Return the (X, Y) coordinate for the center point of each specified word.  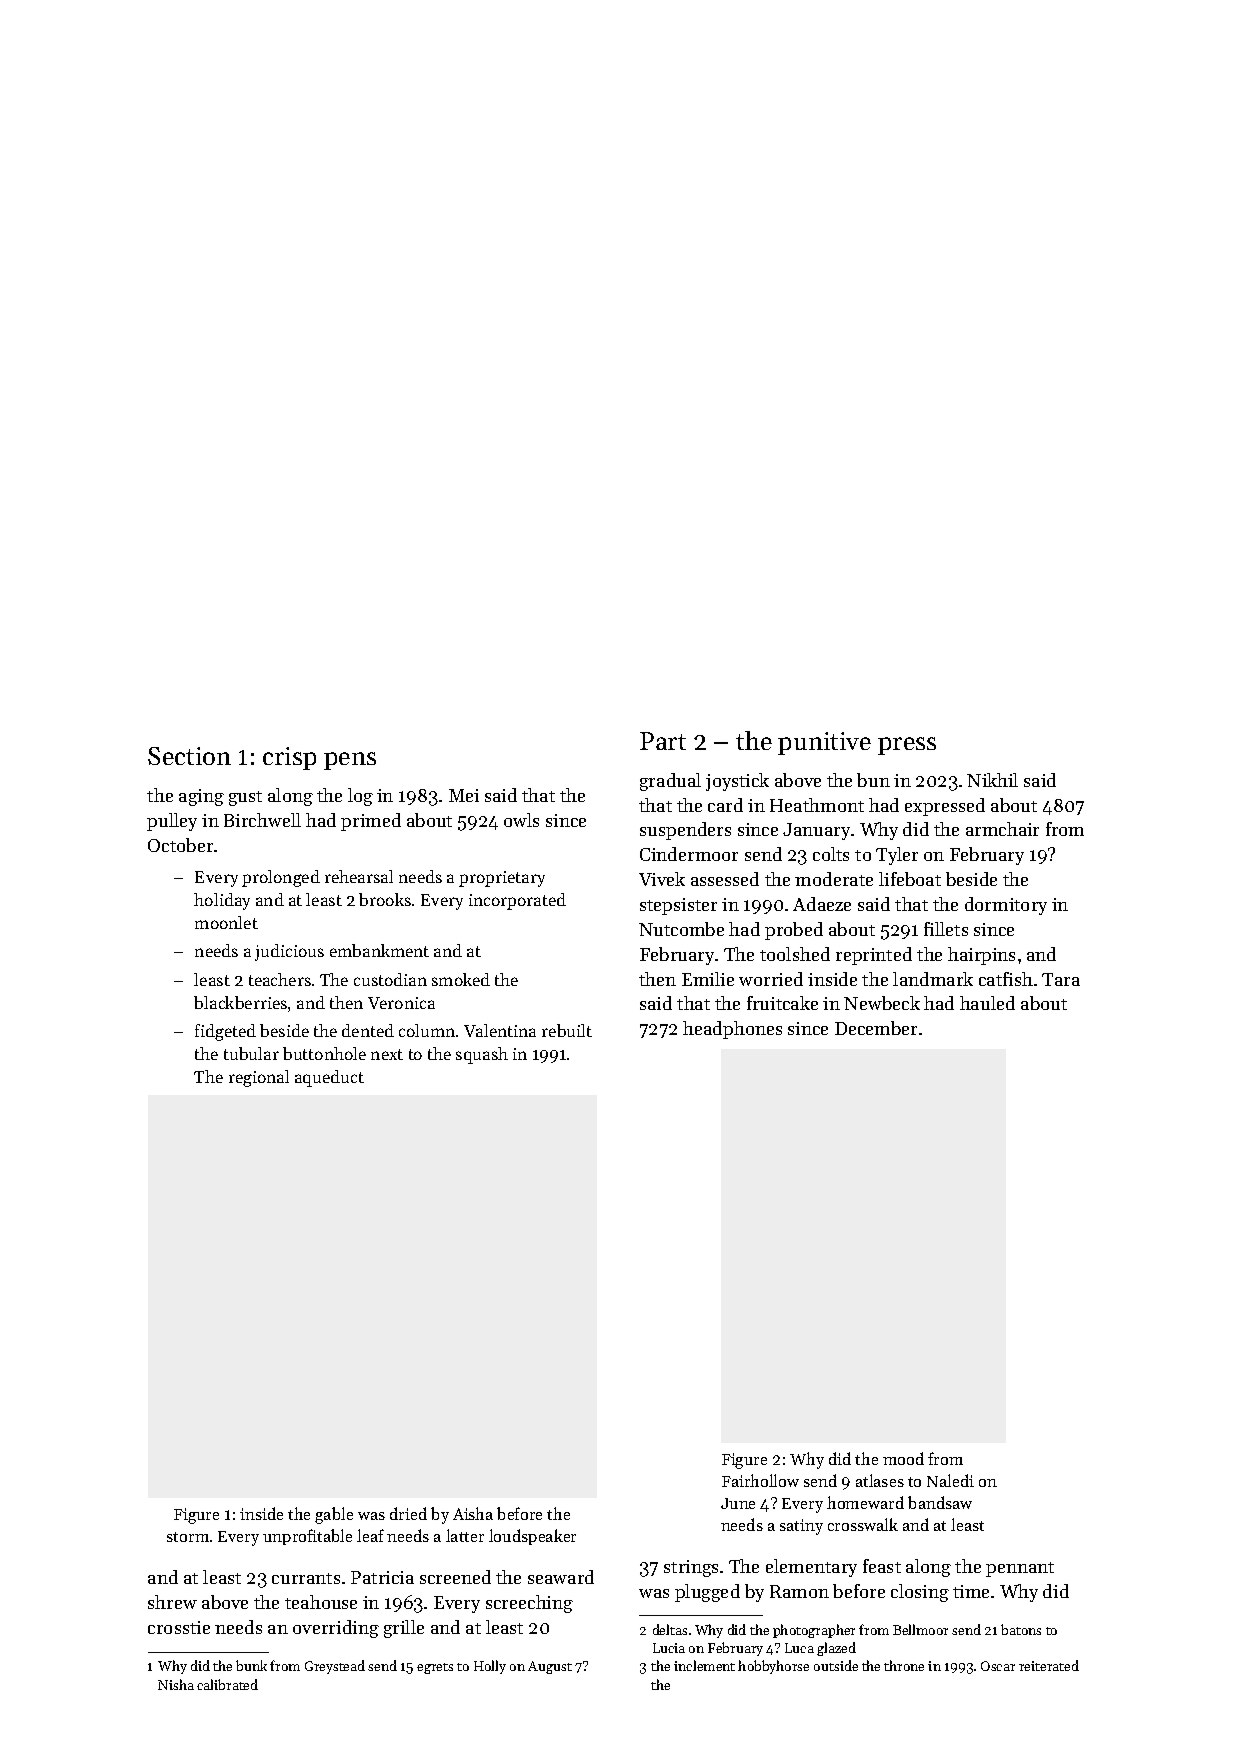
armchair (1002, 829)
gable (334, 1515)
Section (189, 756)
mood (903, 1458)
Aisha (473, 1513)
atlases (880, 1480)
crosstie (179, 1627)
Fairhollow (760, 1480)
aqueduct (329, 1078)
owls (521, 820)
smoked (461, 979)
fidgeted (225, 1032)
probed (794, 931)
